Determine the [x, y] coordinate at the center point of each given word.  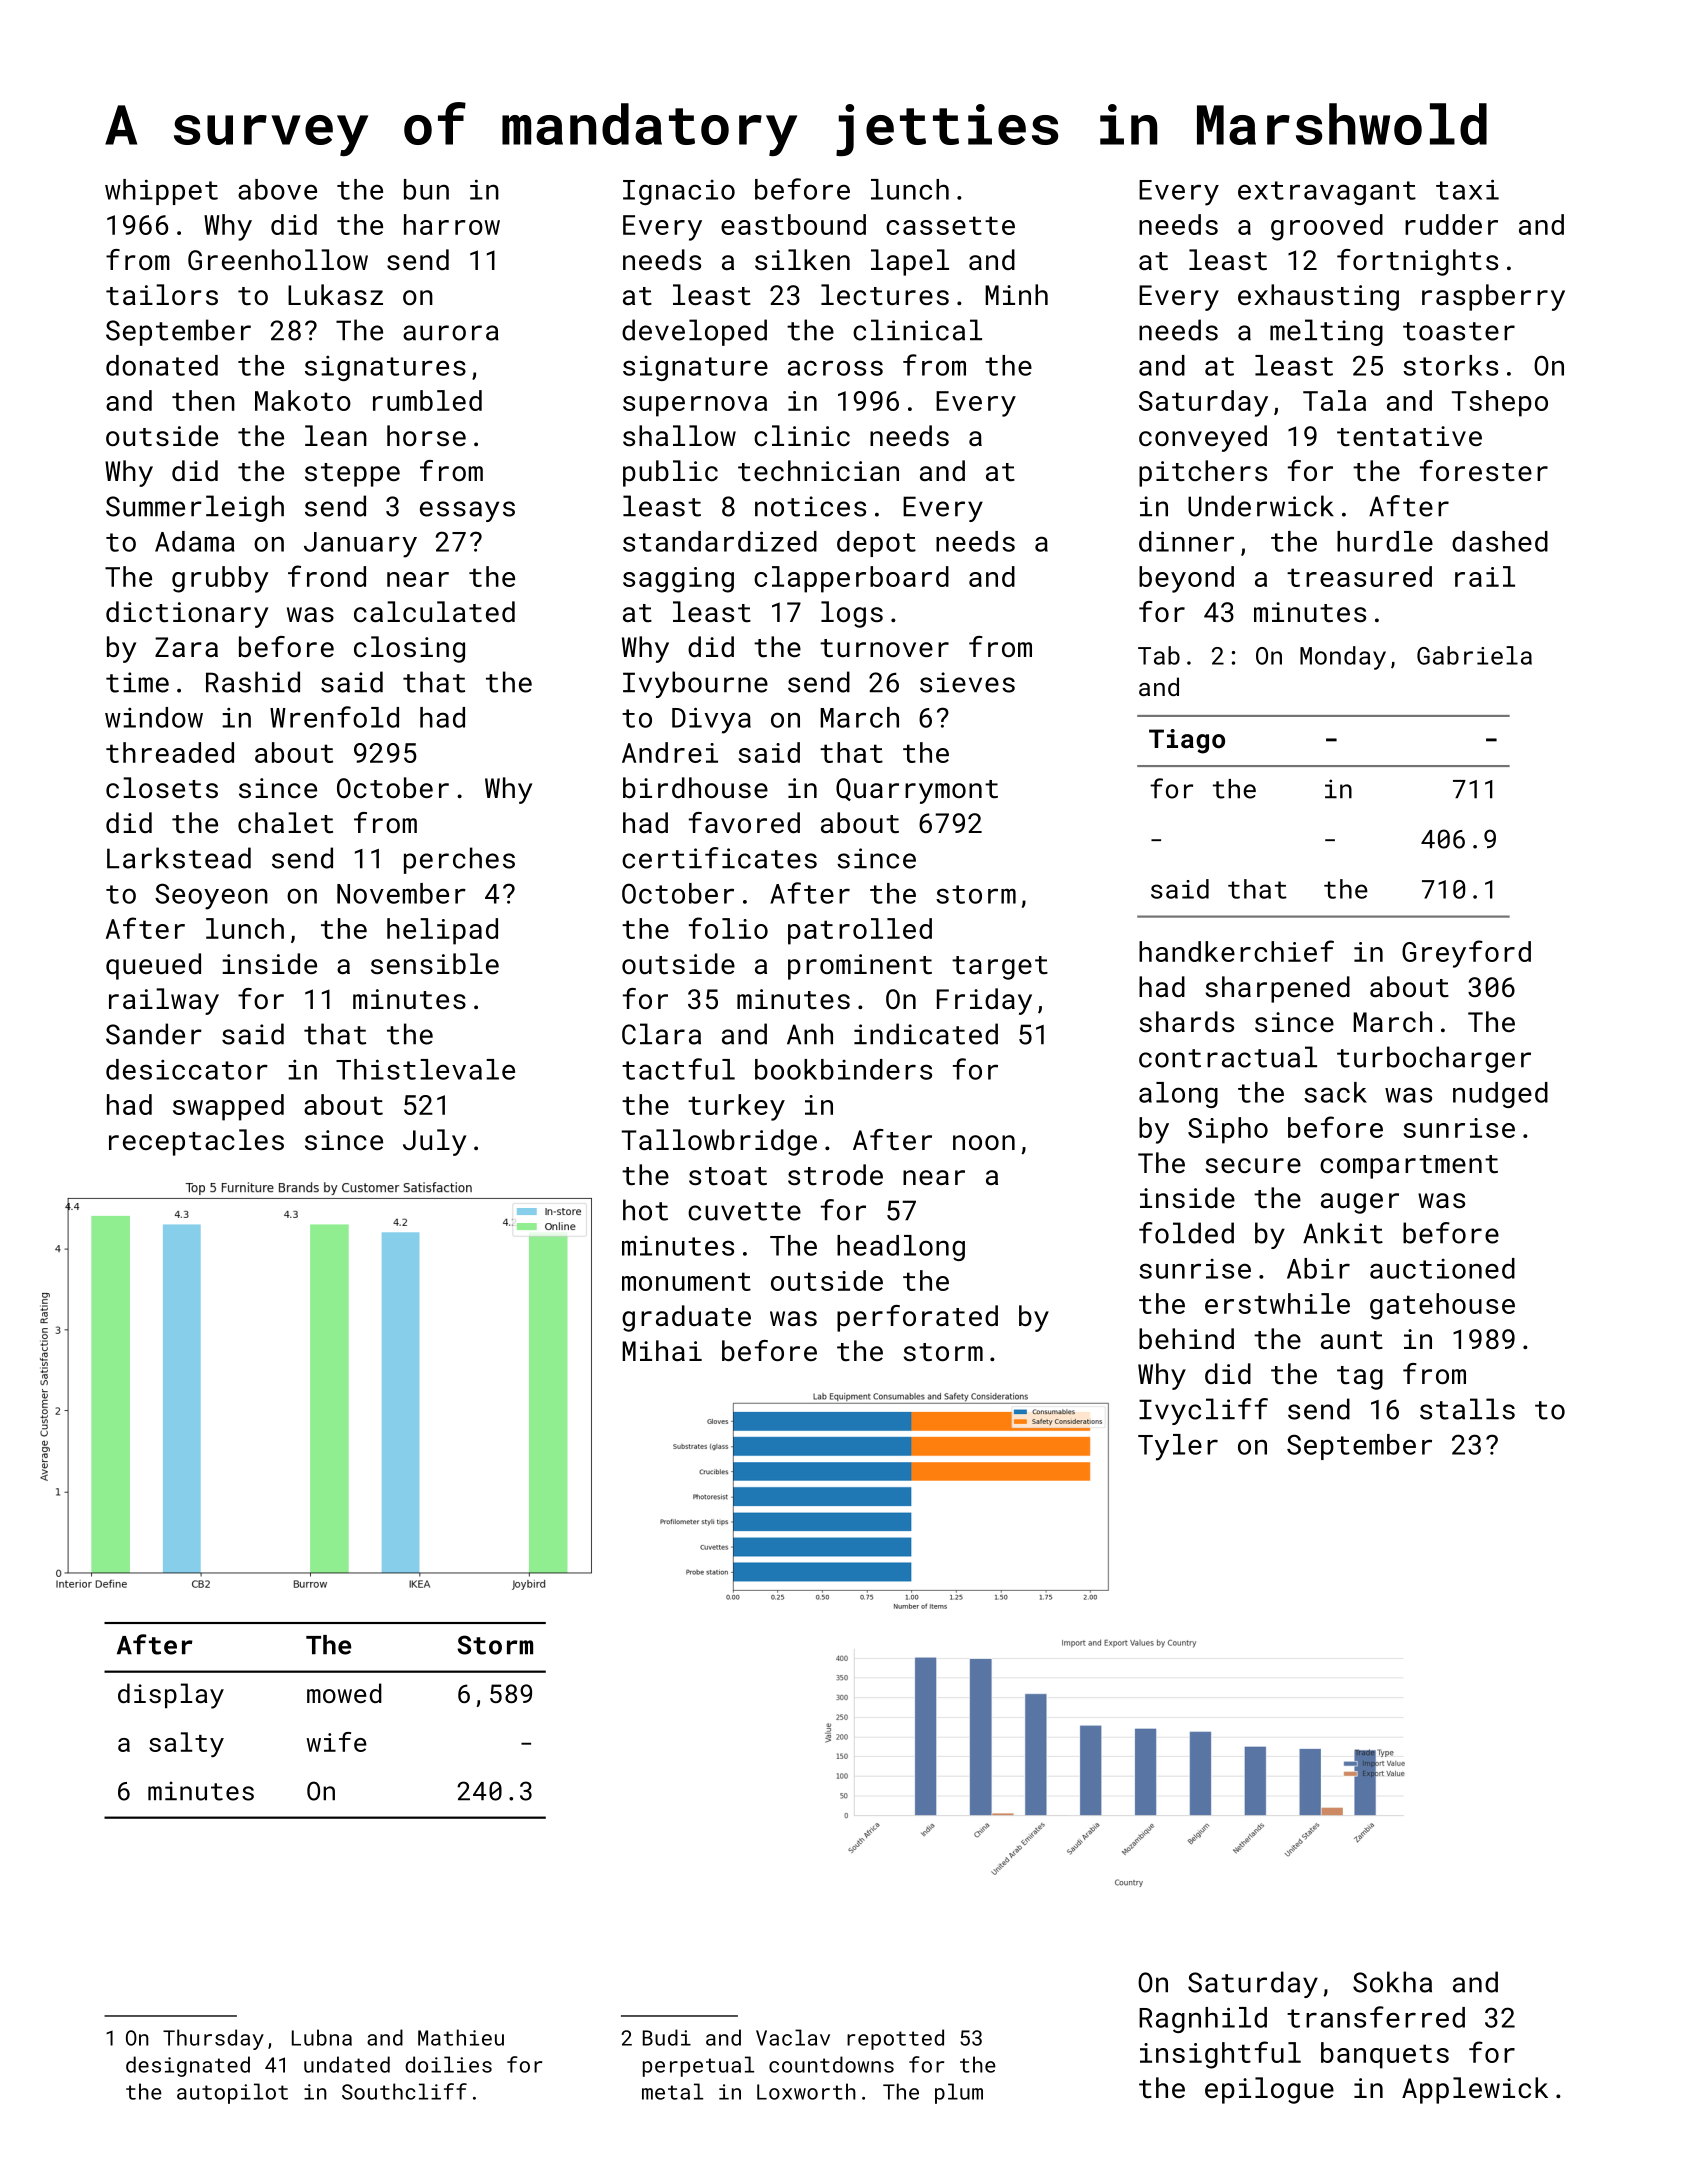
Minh [1016, 294]
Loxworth [806, 2091]
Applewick [1475, 2090]
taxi [1467, 189]
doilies [448, 2064]
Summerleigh [195, 508]
